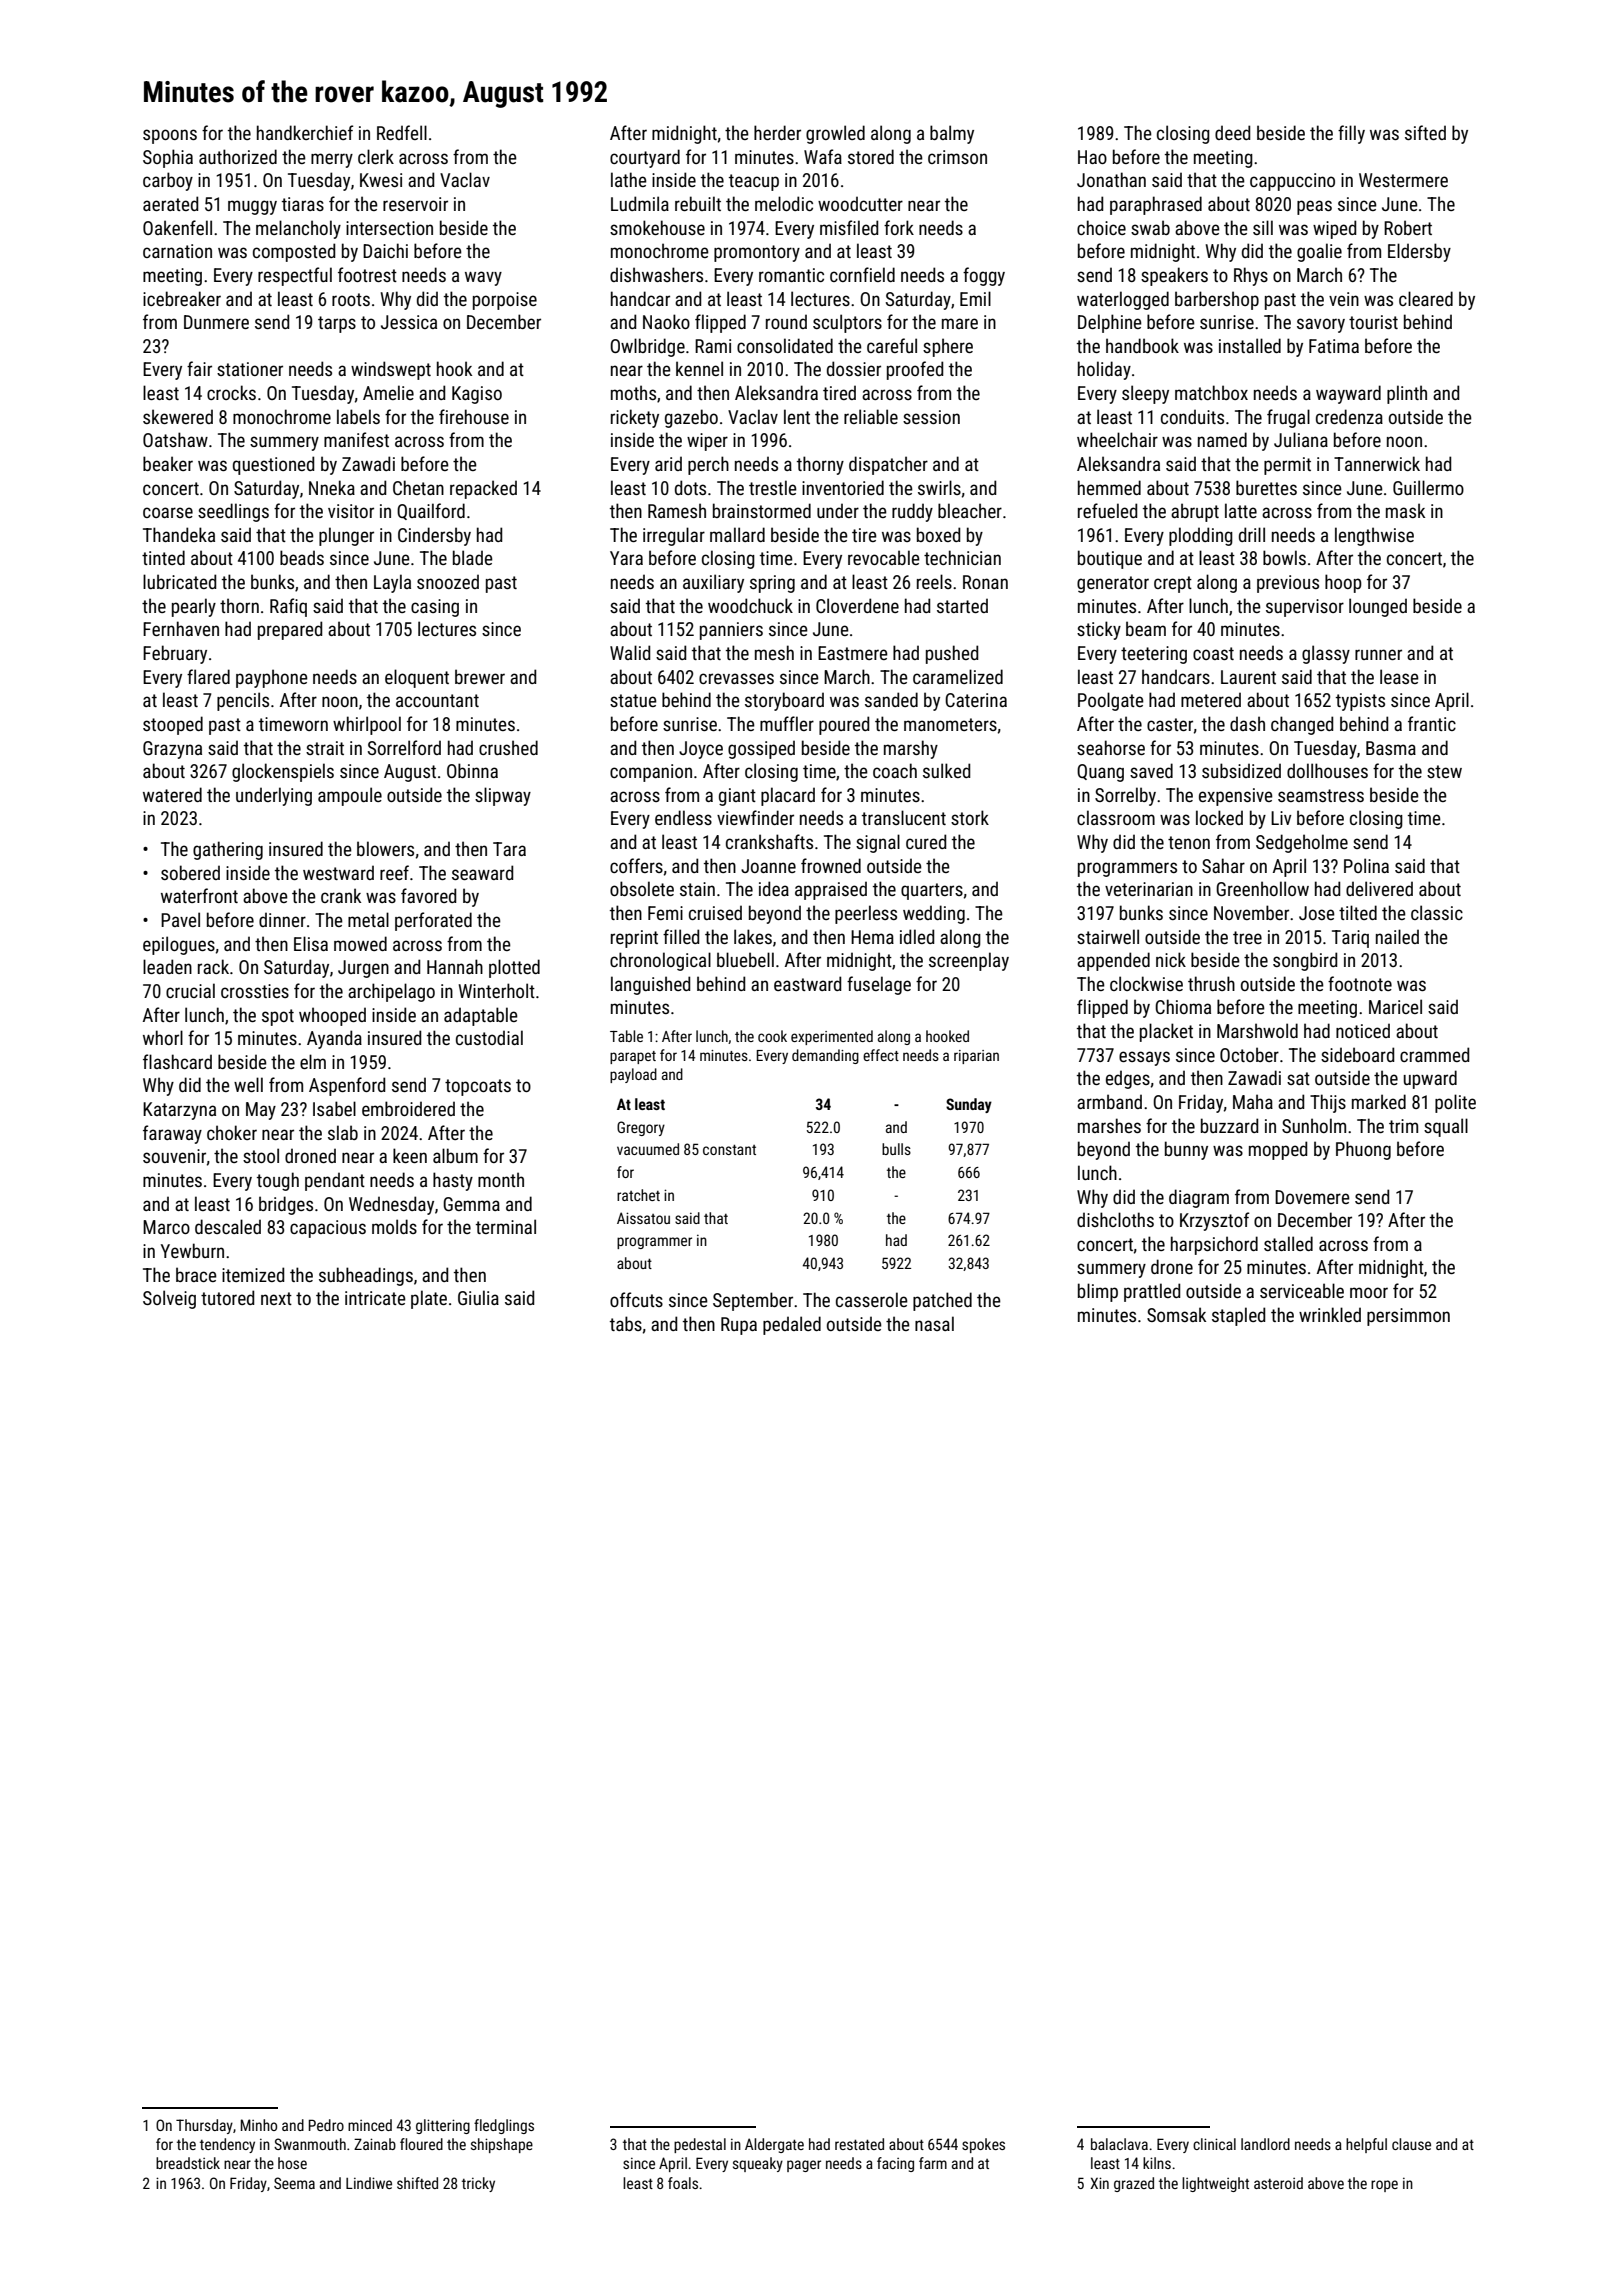 The width and height of the screenshot is (1620, 2292). What do you see at coordinates (1232, 132) in the screenshot?
I see `deed` at bounding box center [1232, 132].
